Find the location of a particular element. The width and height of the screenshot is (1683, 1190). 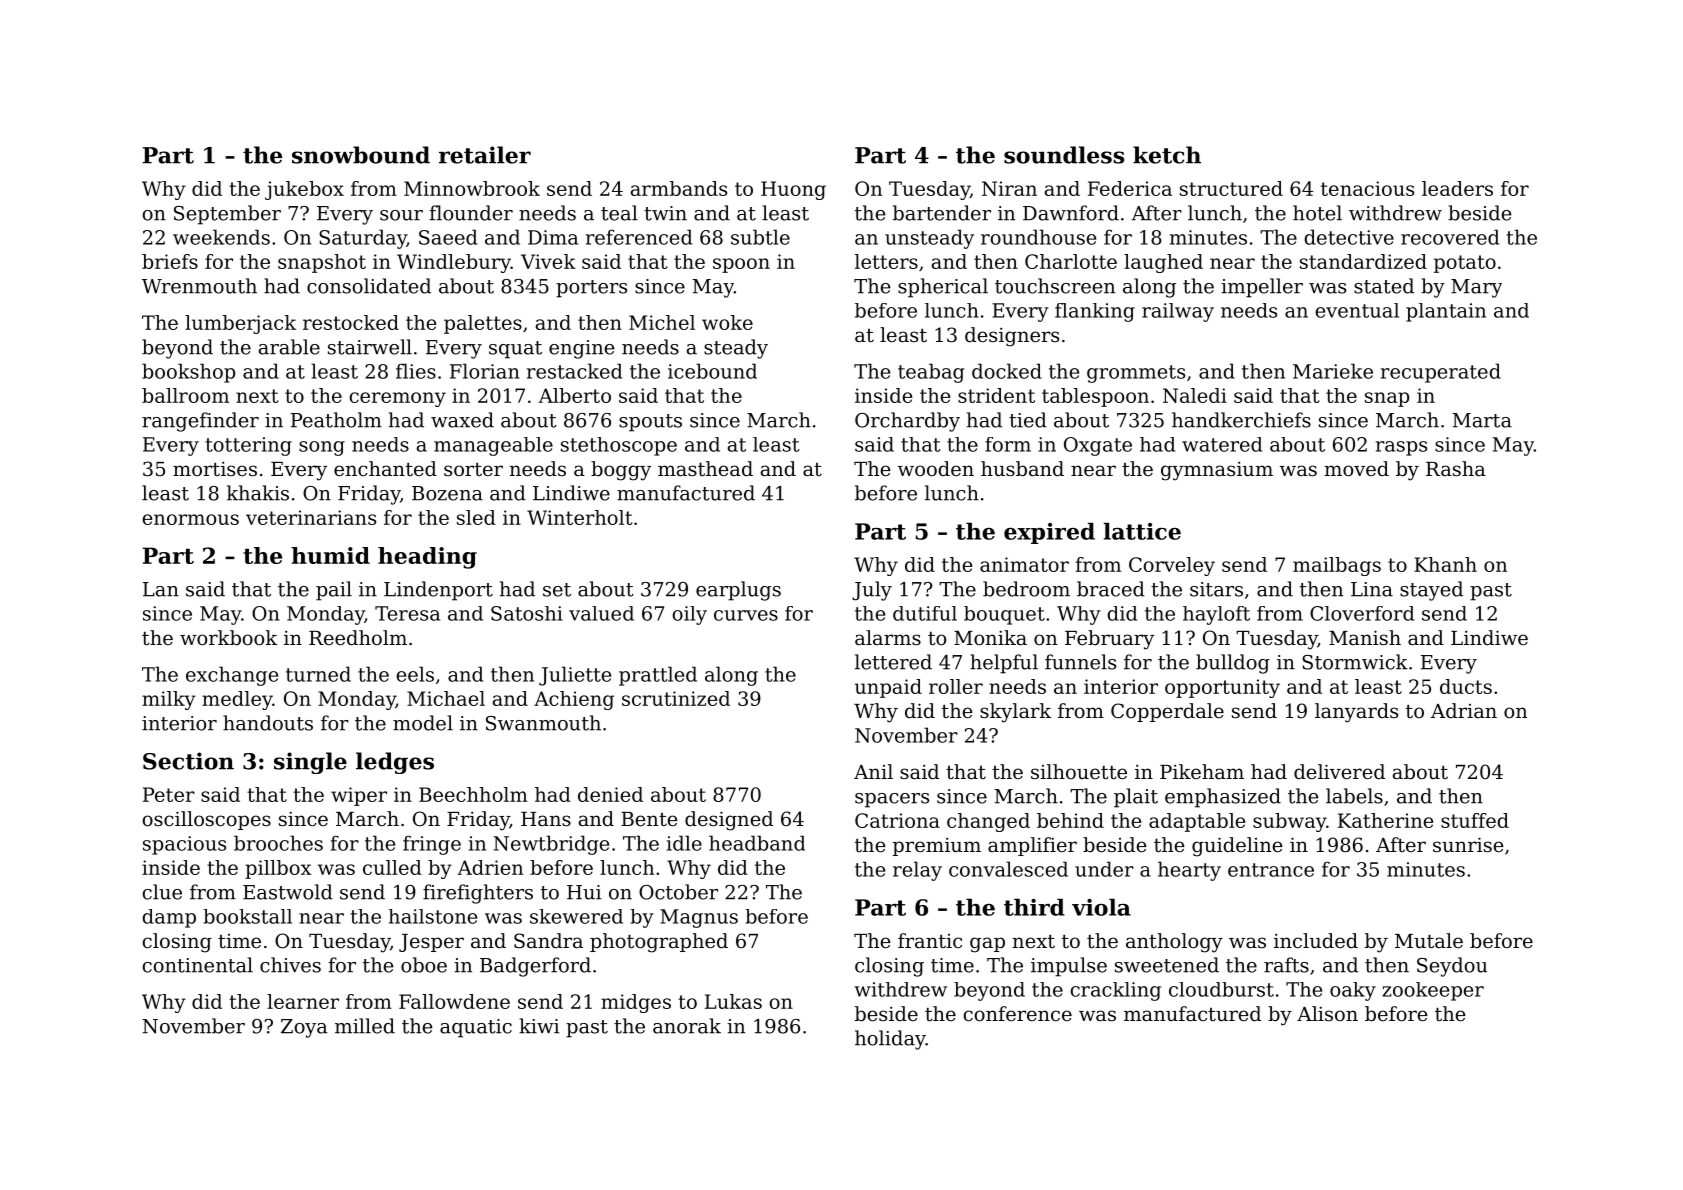

bookshop is located at coordinates (188, 373).
